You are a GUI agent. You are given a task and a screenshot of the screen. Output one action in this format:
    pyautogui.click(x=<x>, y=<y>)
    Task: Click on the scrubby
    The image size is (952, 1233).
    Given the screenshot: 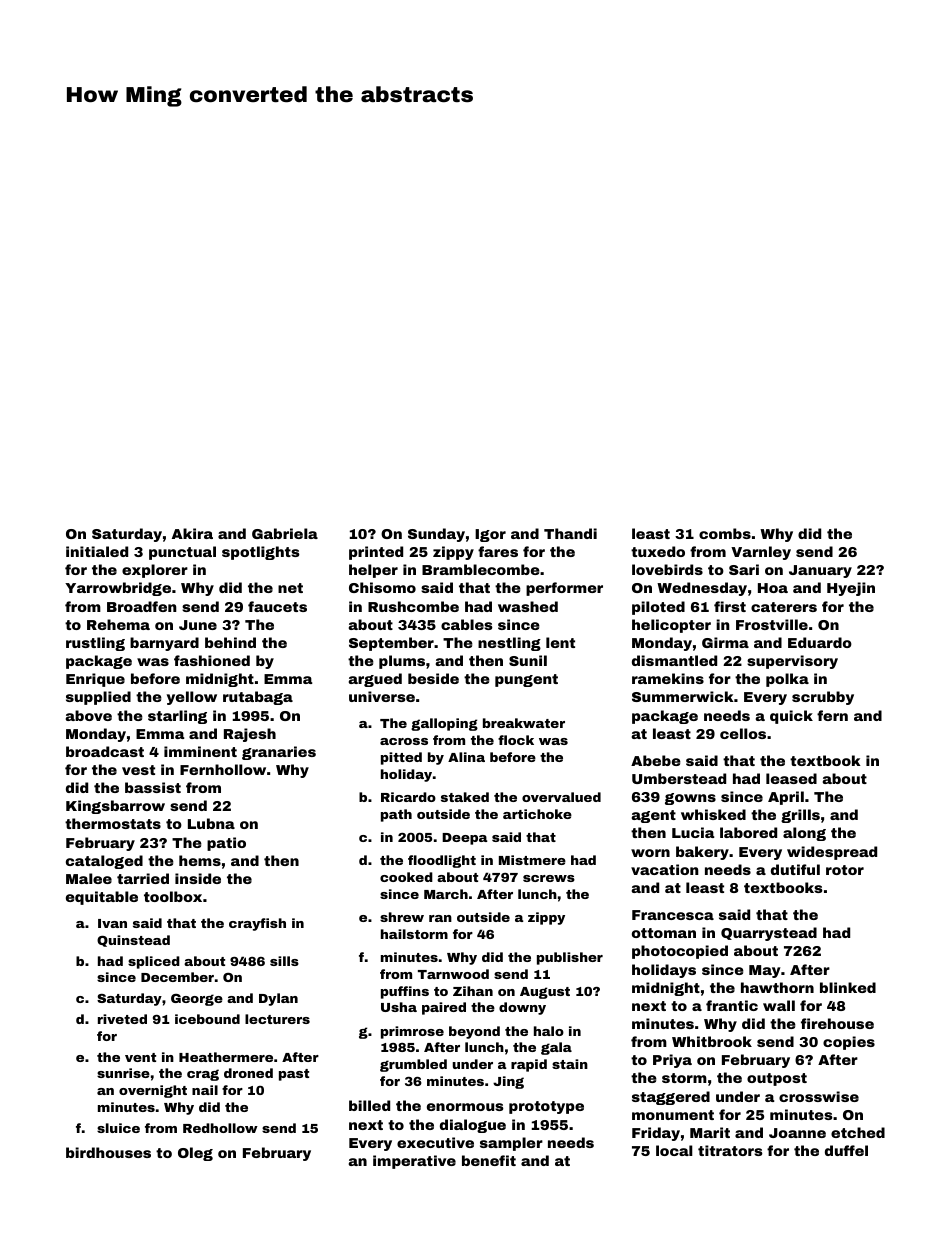 What is the action you would take?
    pyautogui.click(x=823, y=698)
